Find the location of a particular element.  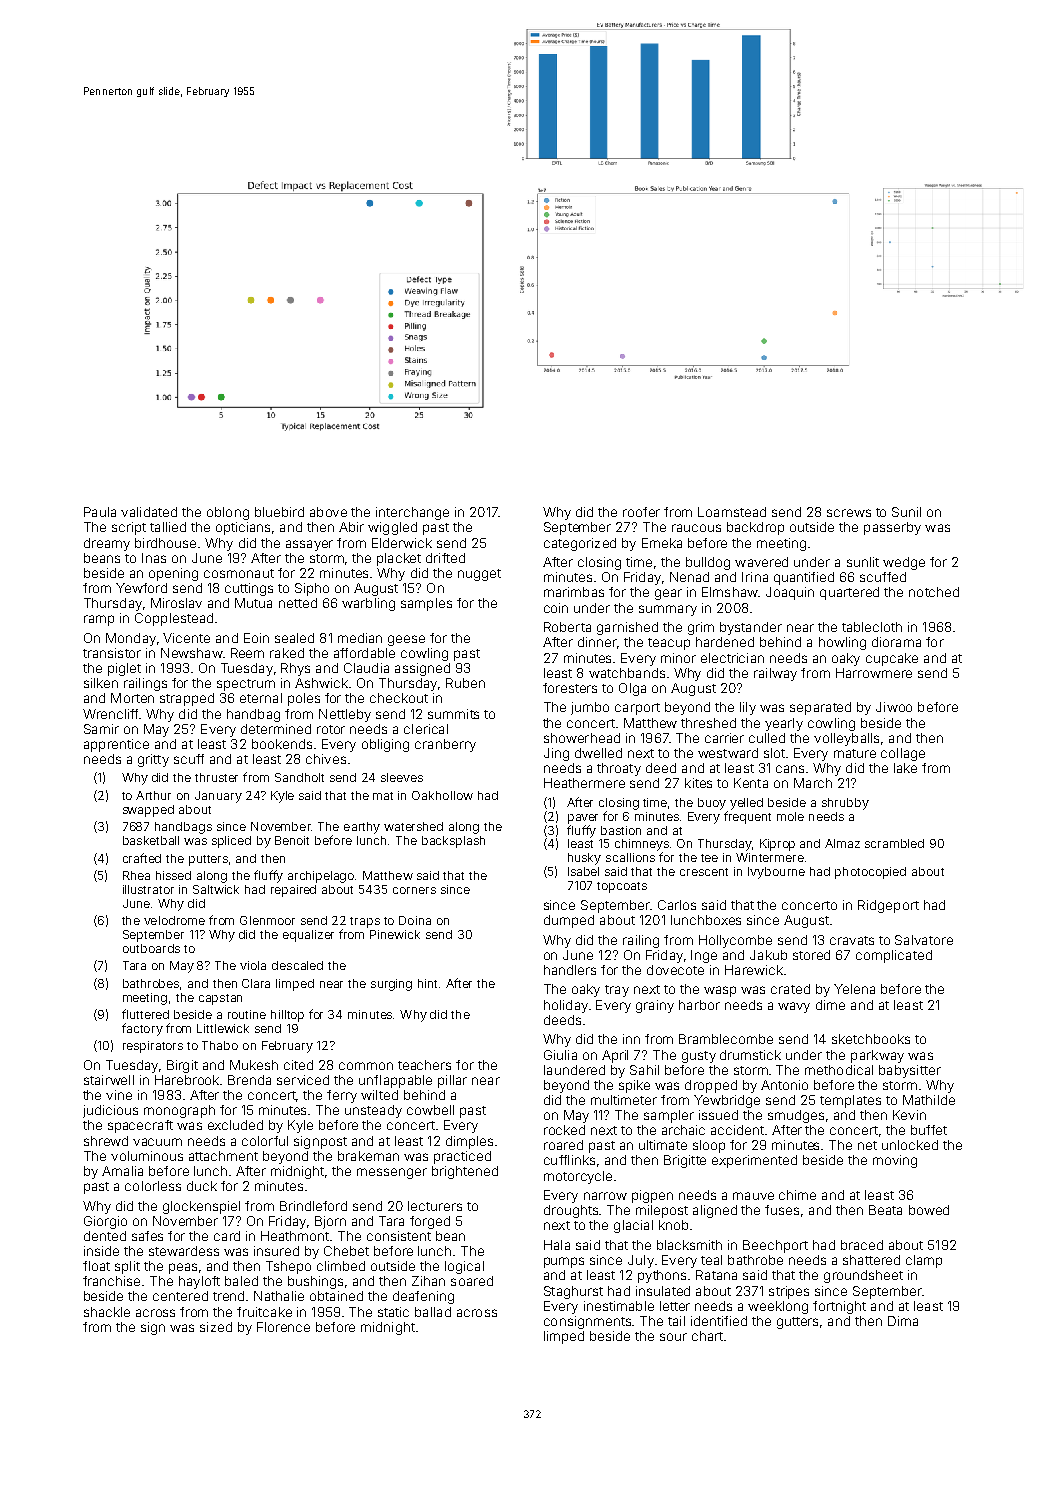

pillar is located at coordinates (452, 1081).
